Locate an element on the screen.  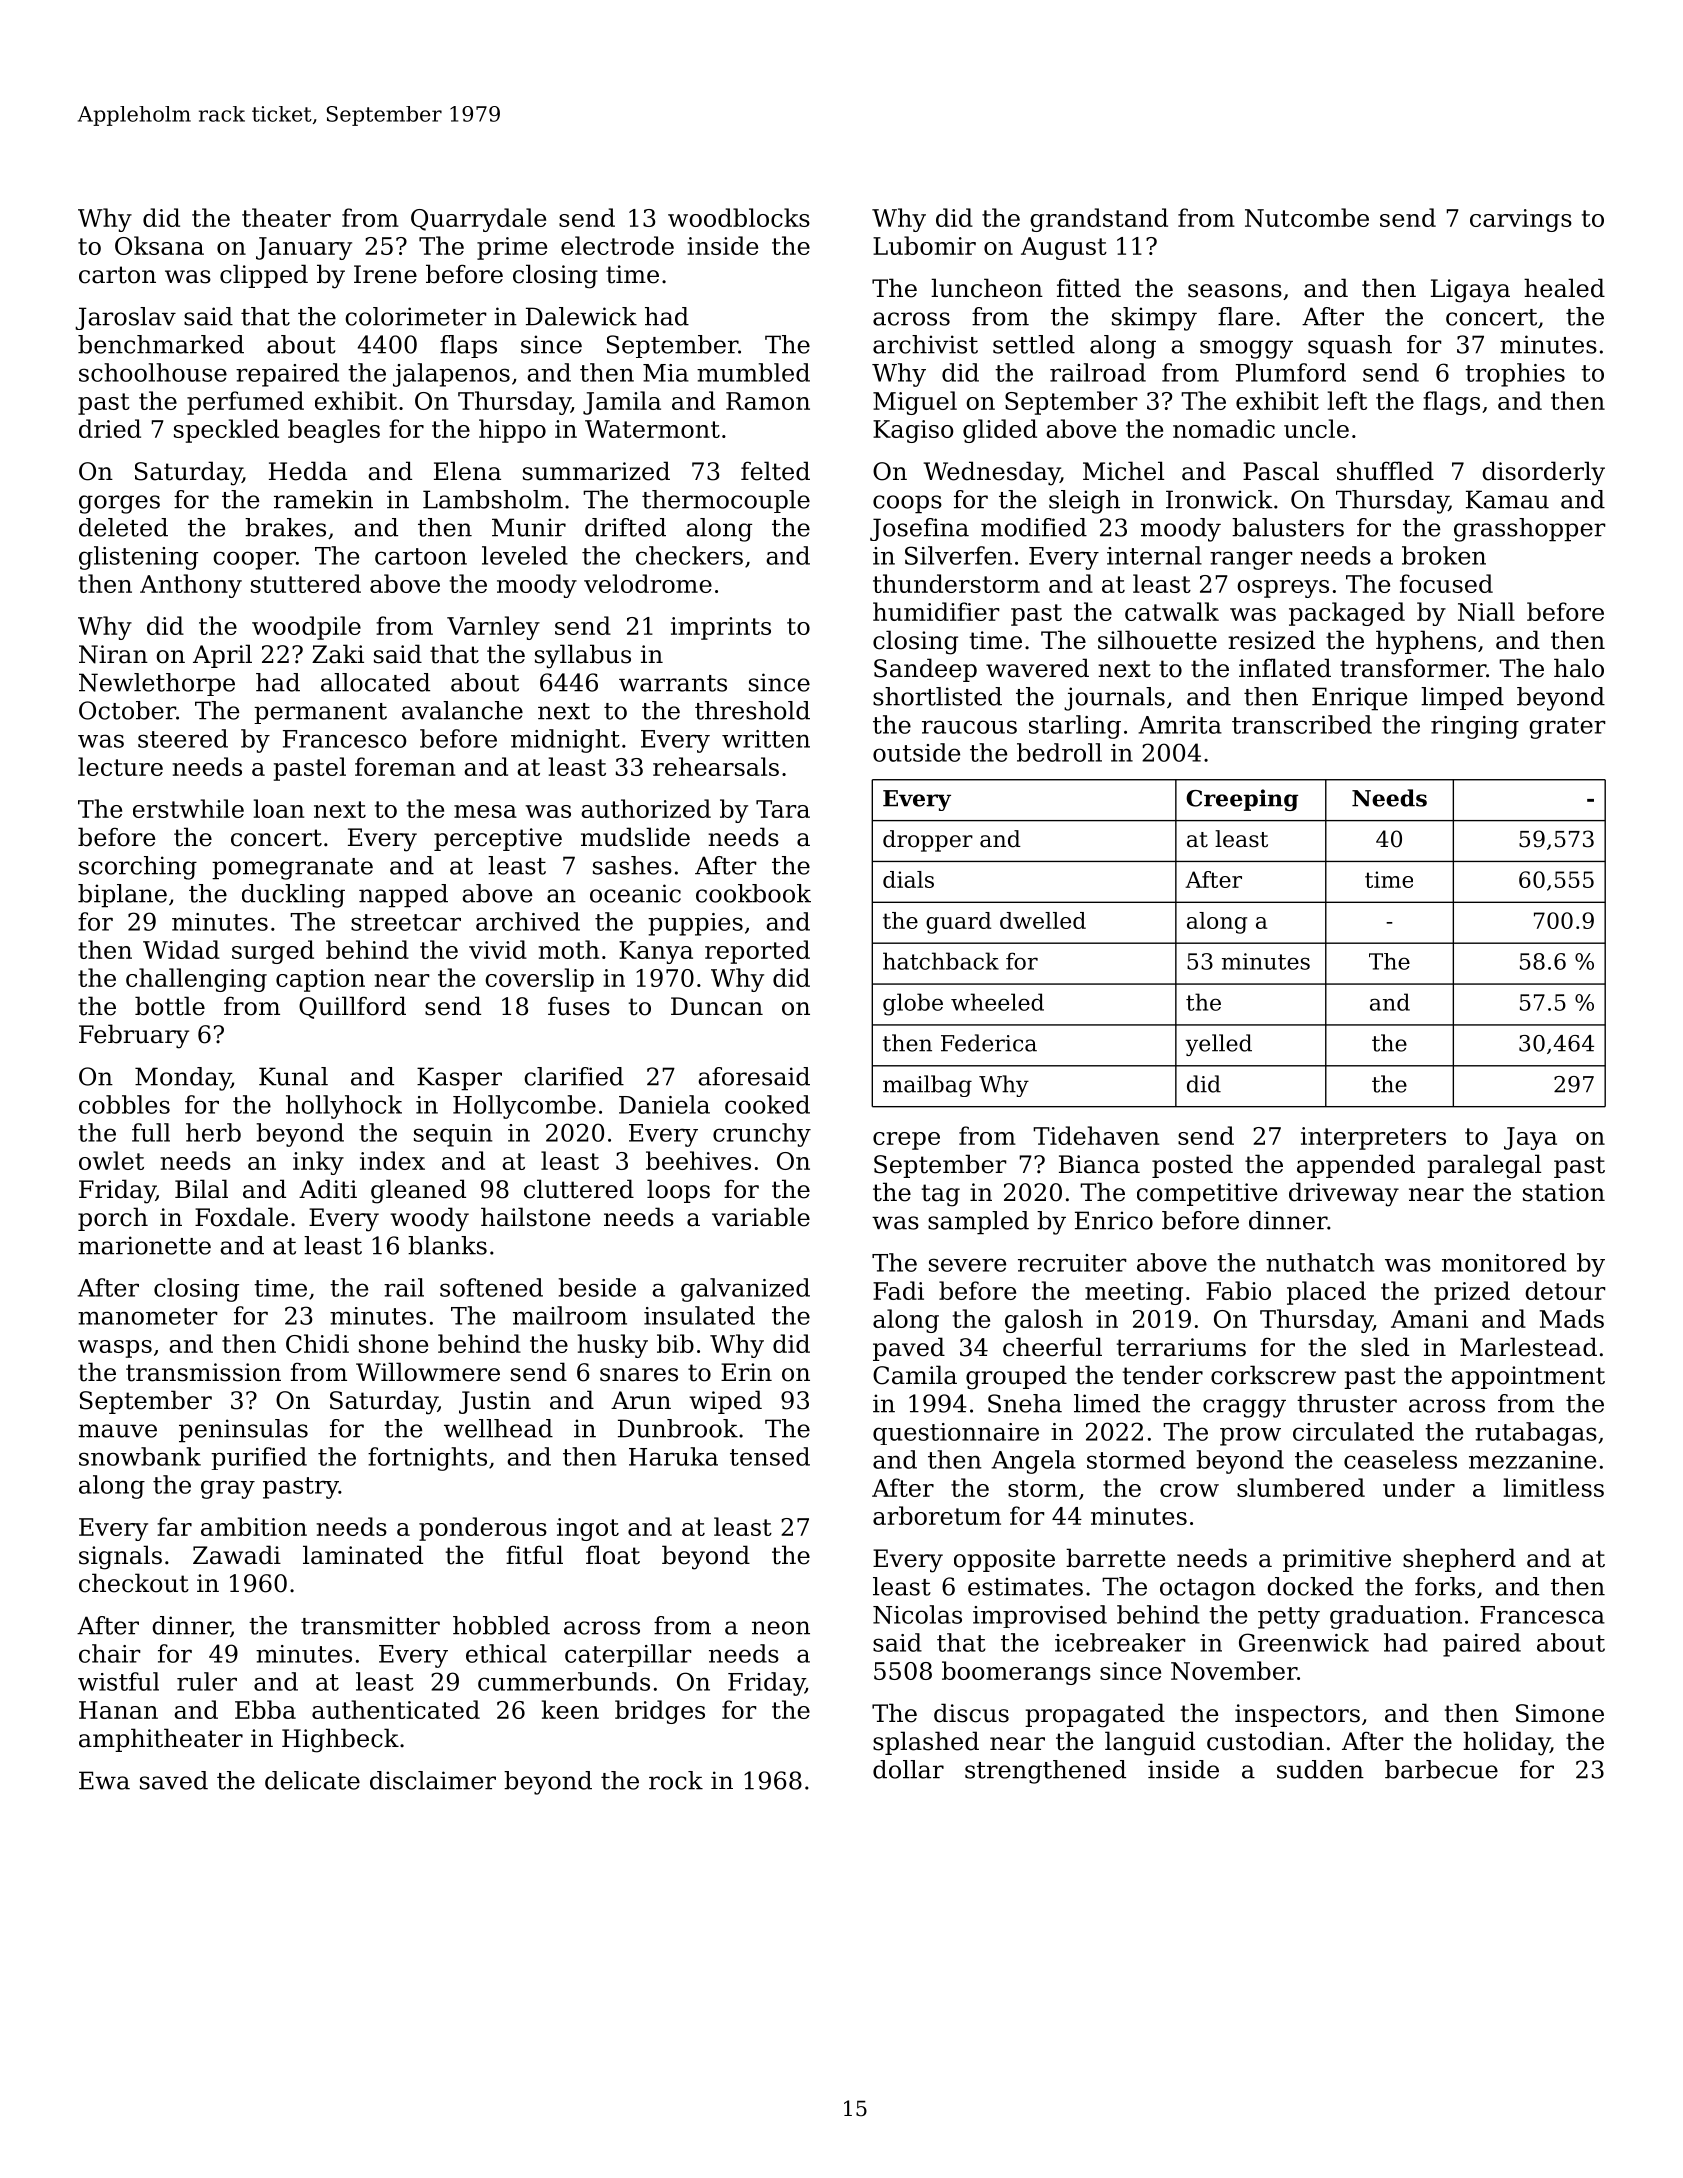
written is located at coordinates (766, 739).
